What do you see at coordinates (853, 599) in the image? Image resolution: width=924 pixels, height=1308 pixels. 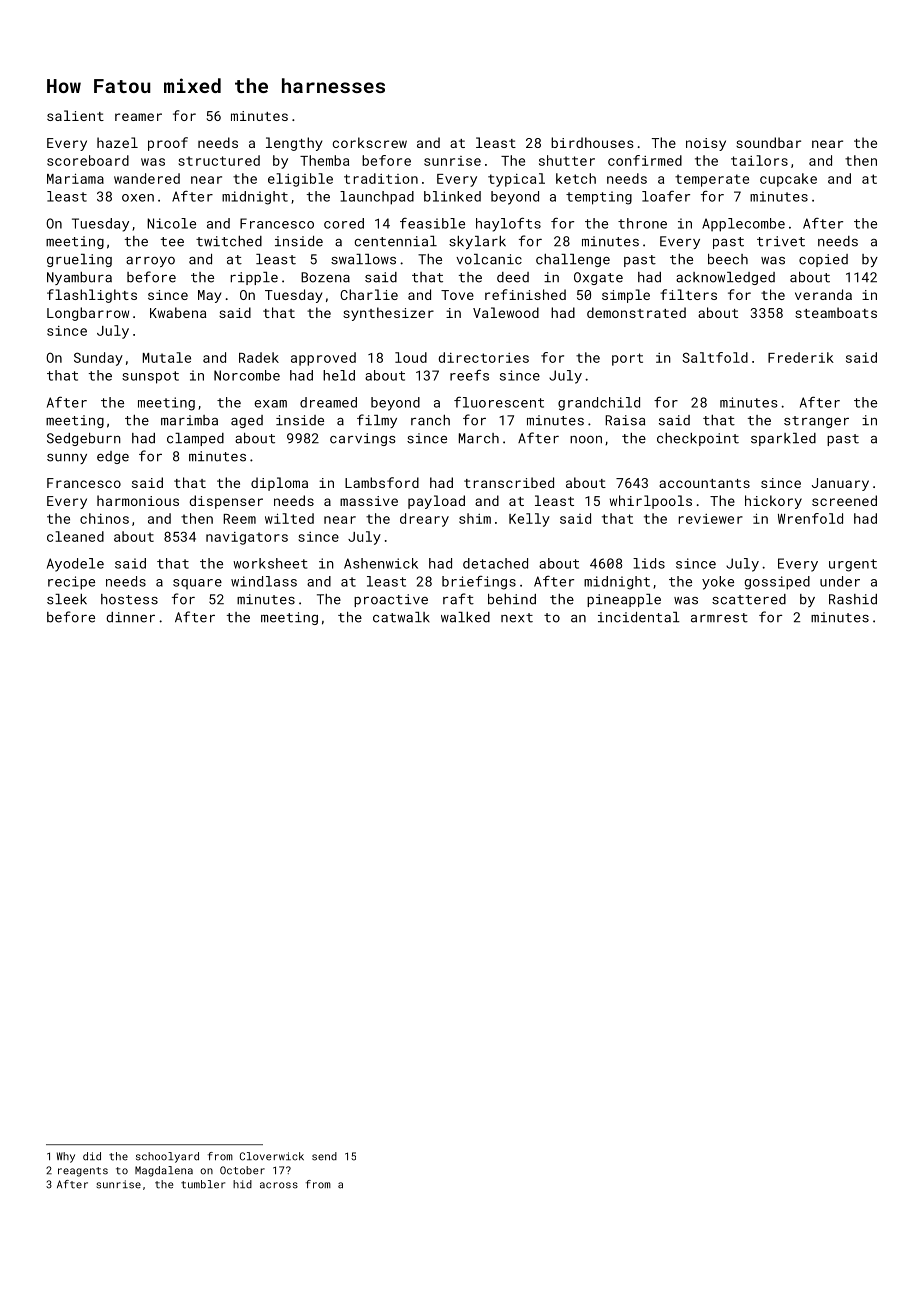 I see `Rashid` at bounding box center [853, 599].
